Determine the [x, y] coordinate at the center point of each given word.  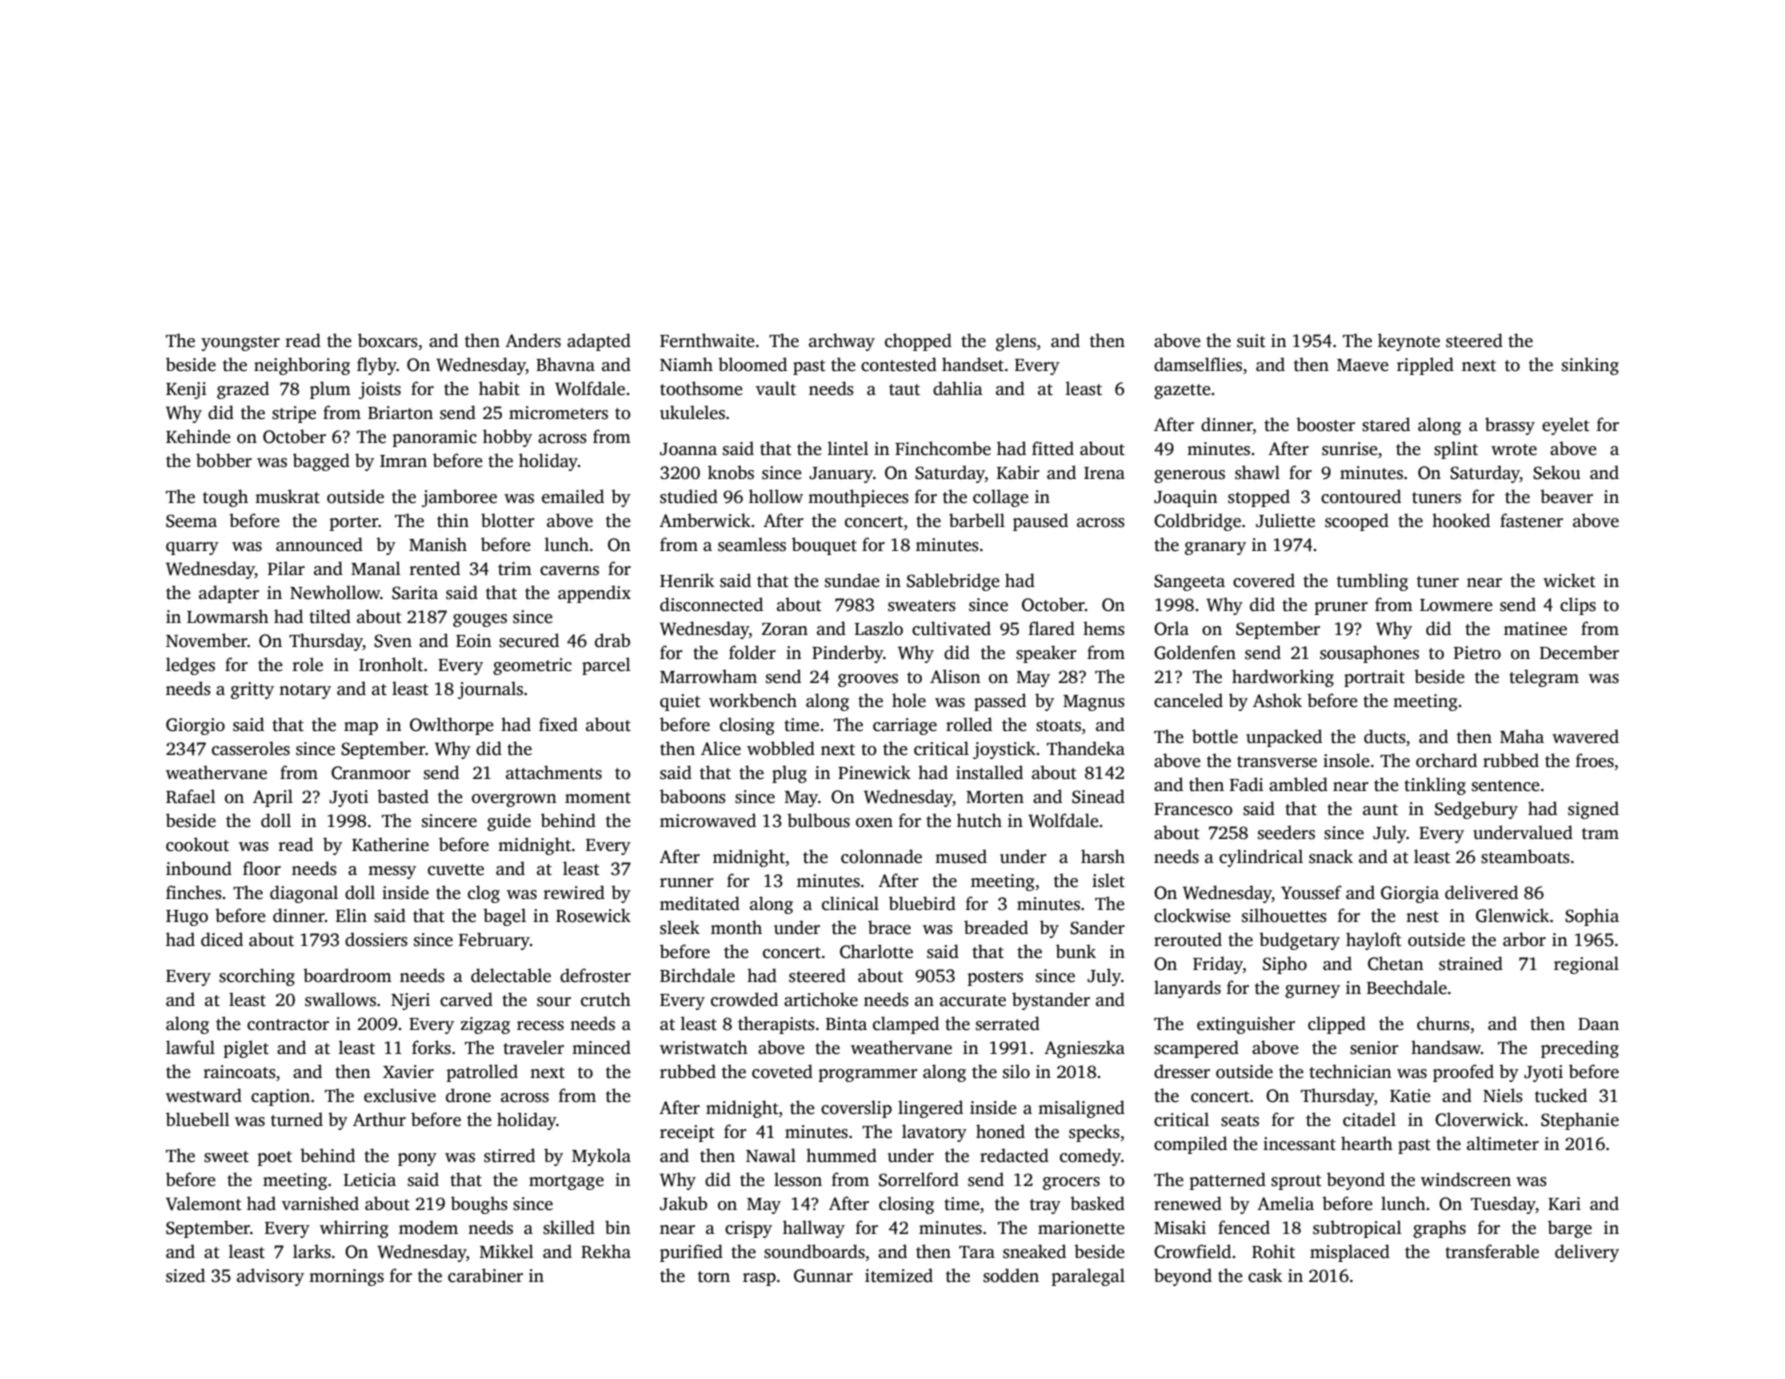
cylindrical [1261, 858]
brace [889, 927]
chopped [918, 342]
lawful [190, 1047]
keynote [1409, 342]
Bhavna [565, 364]
